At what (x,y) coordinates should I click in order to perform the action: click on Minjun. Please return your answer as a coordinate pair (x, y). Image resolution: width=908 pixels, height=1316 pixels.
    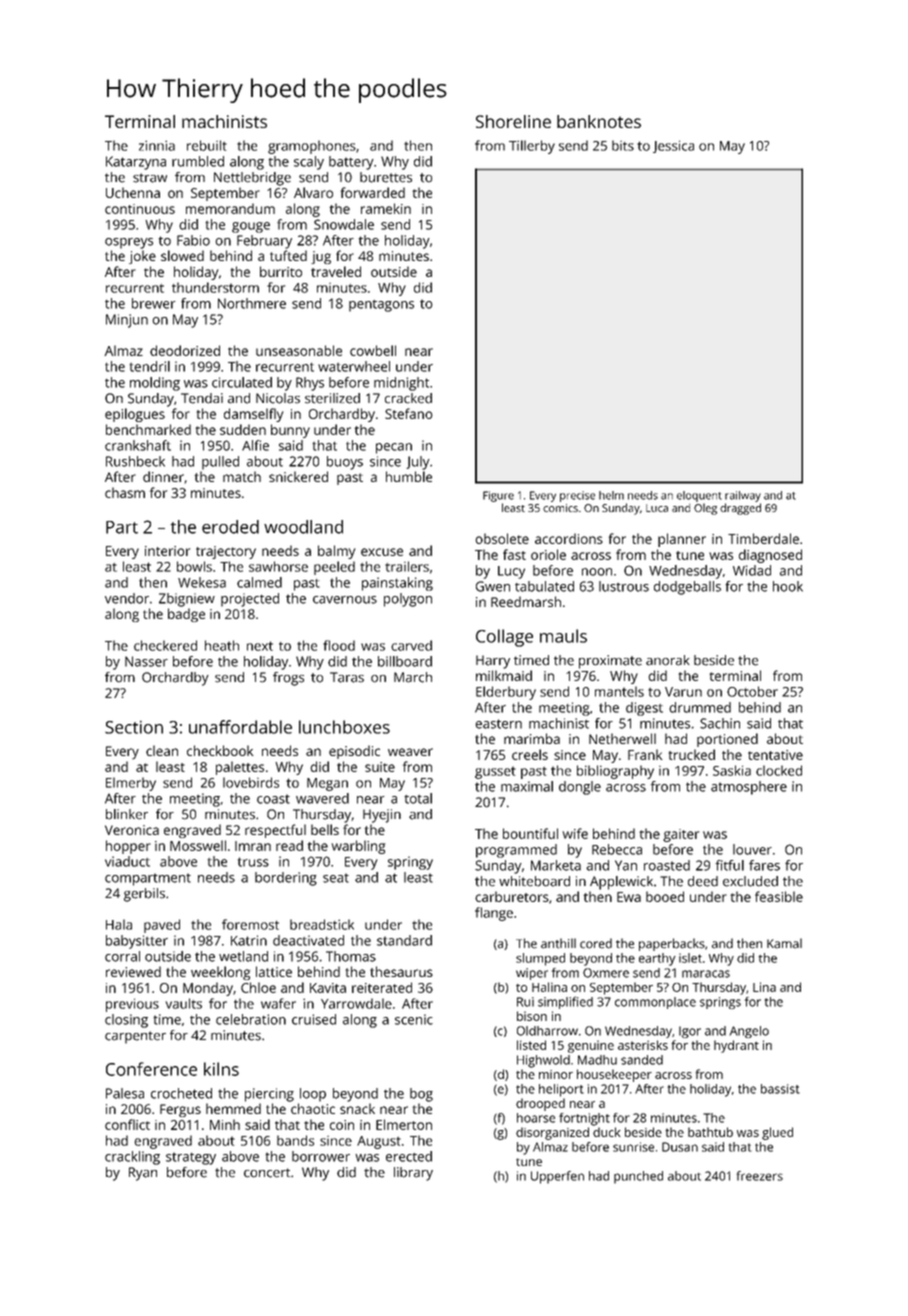
    Looking at the image, I should click on (127, 321).
